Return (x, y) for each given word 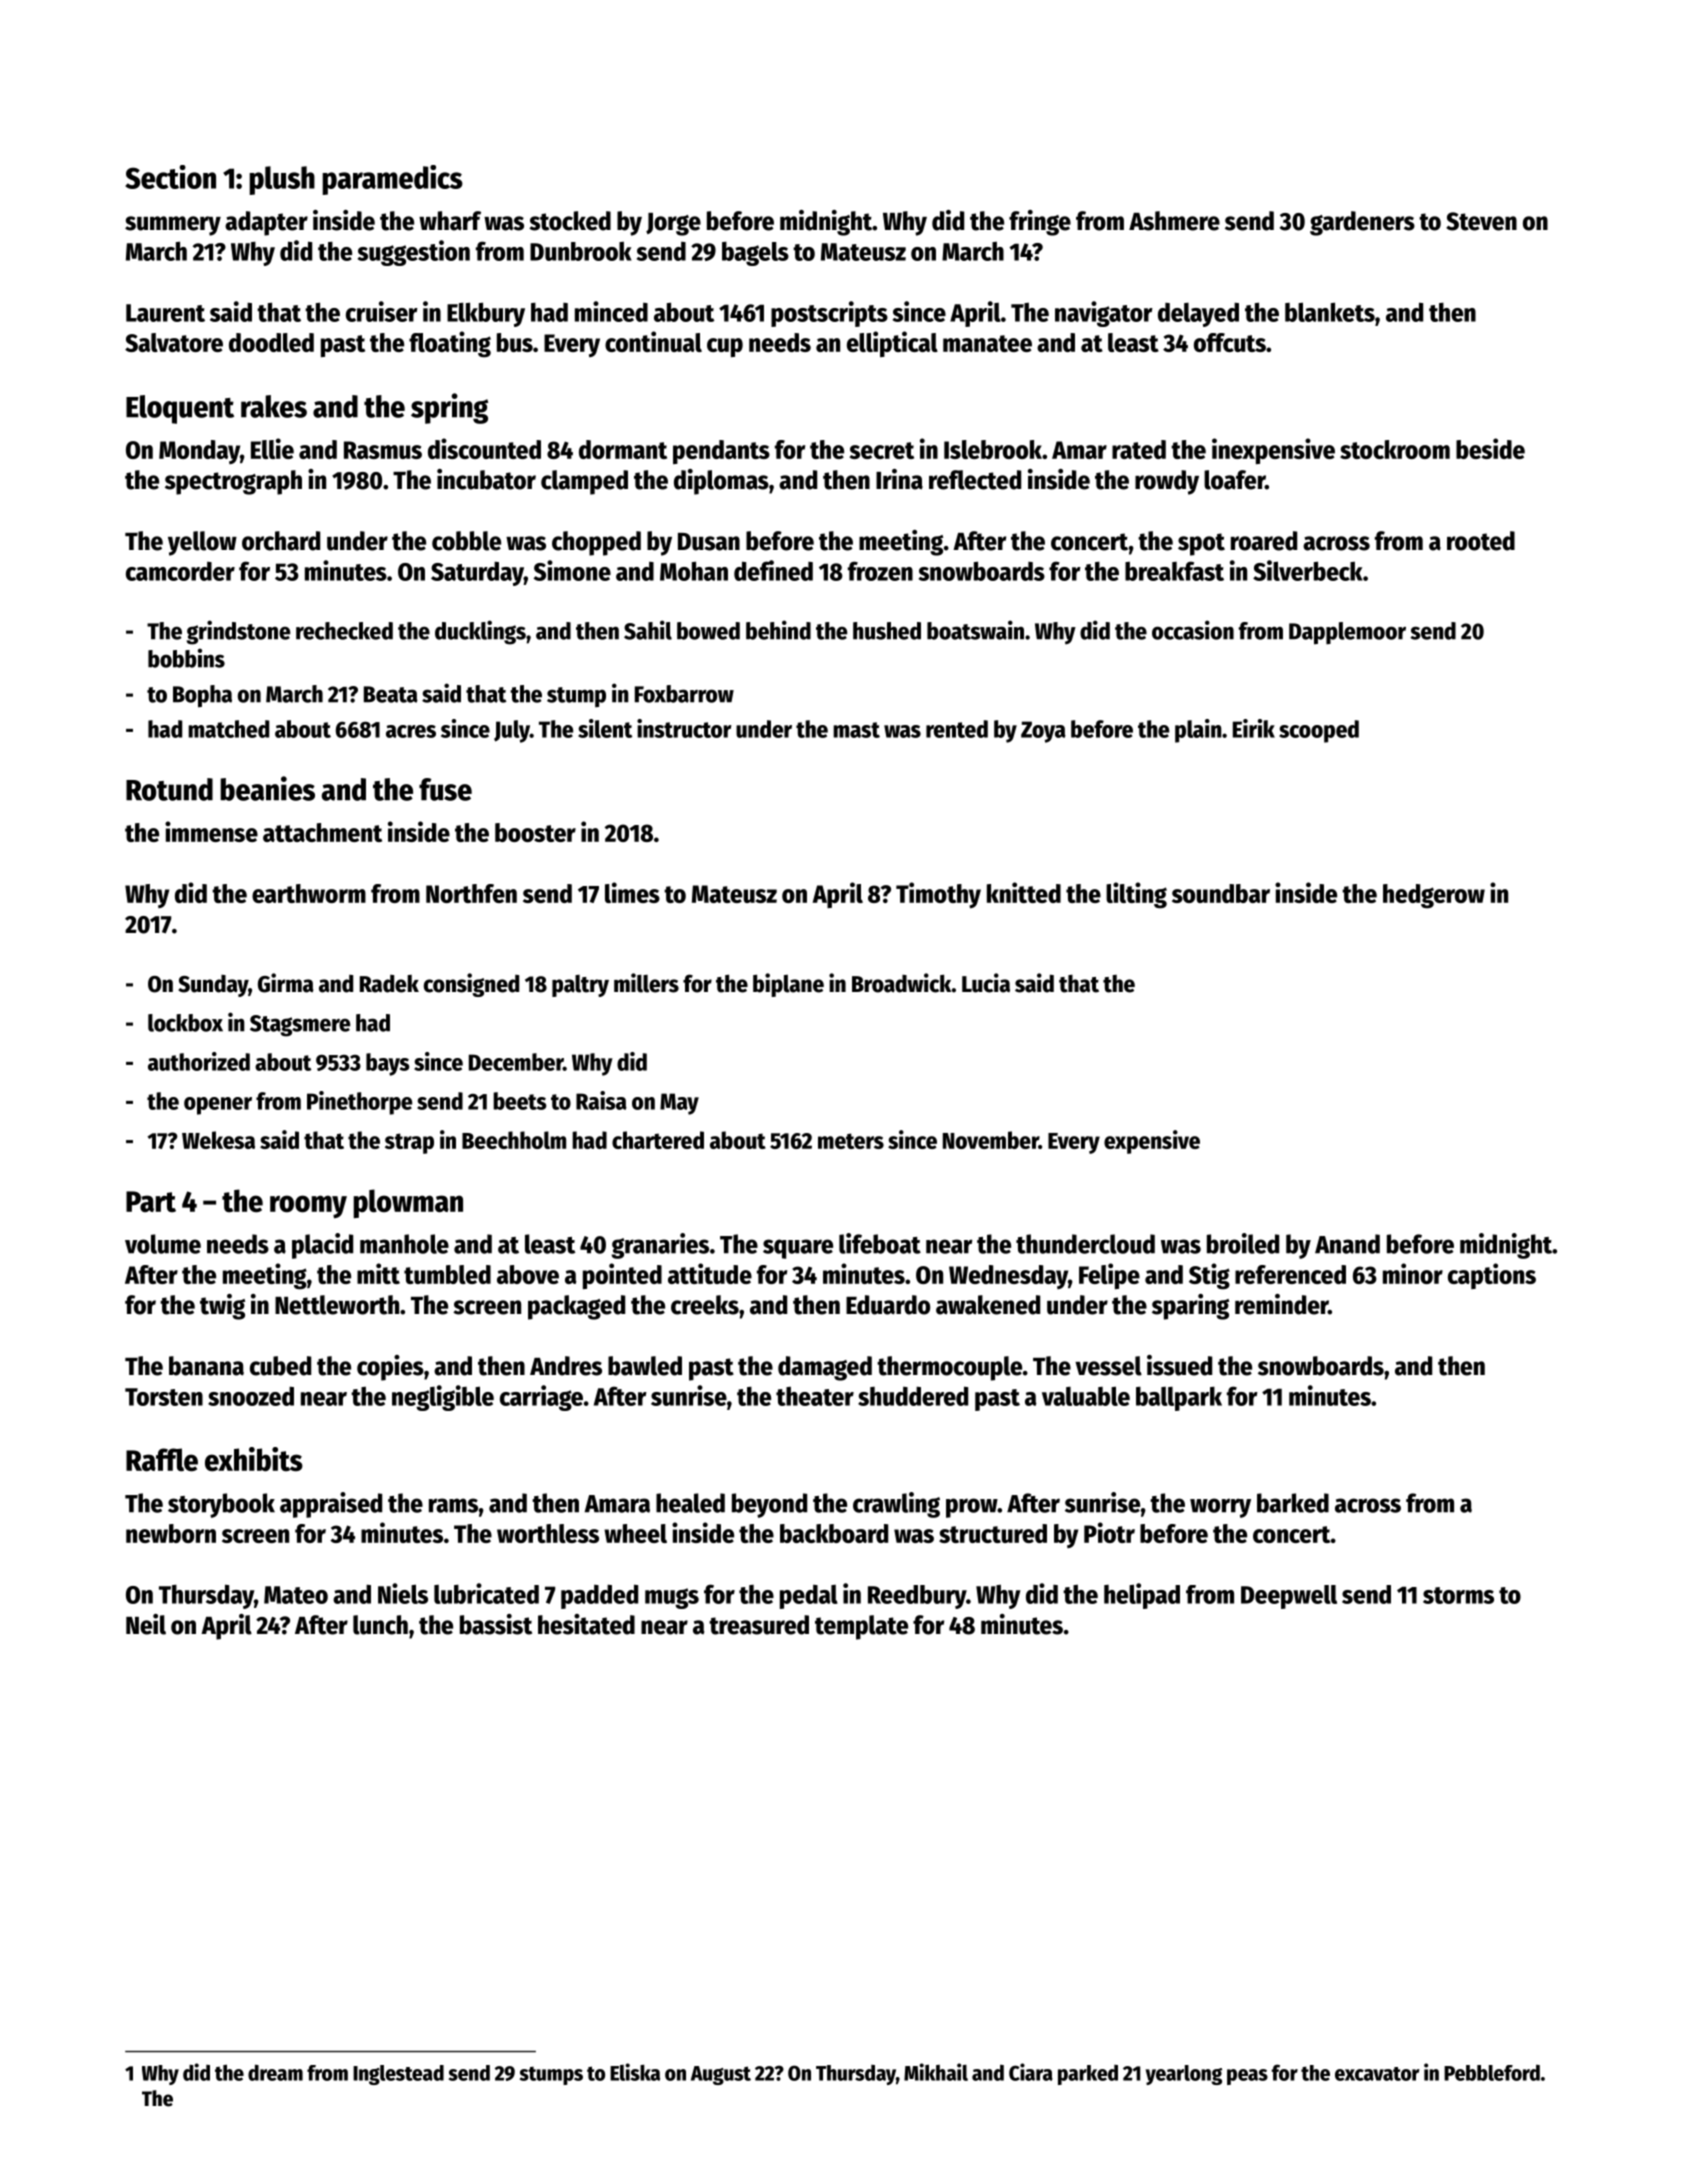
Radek (389, 984)
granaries (660, 1246)
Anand (1347, 1244)
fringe (1040, 223)
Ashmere (1174, 221)
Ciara (1031, 2072)
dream (275, 2072)
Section (170, 177)
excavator (1377, 2074)
